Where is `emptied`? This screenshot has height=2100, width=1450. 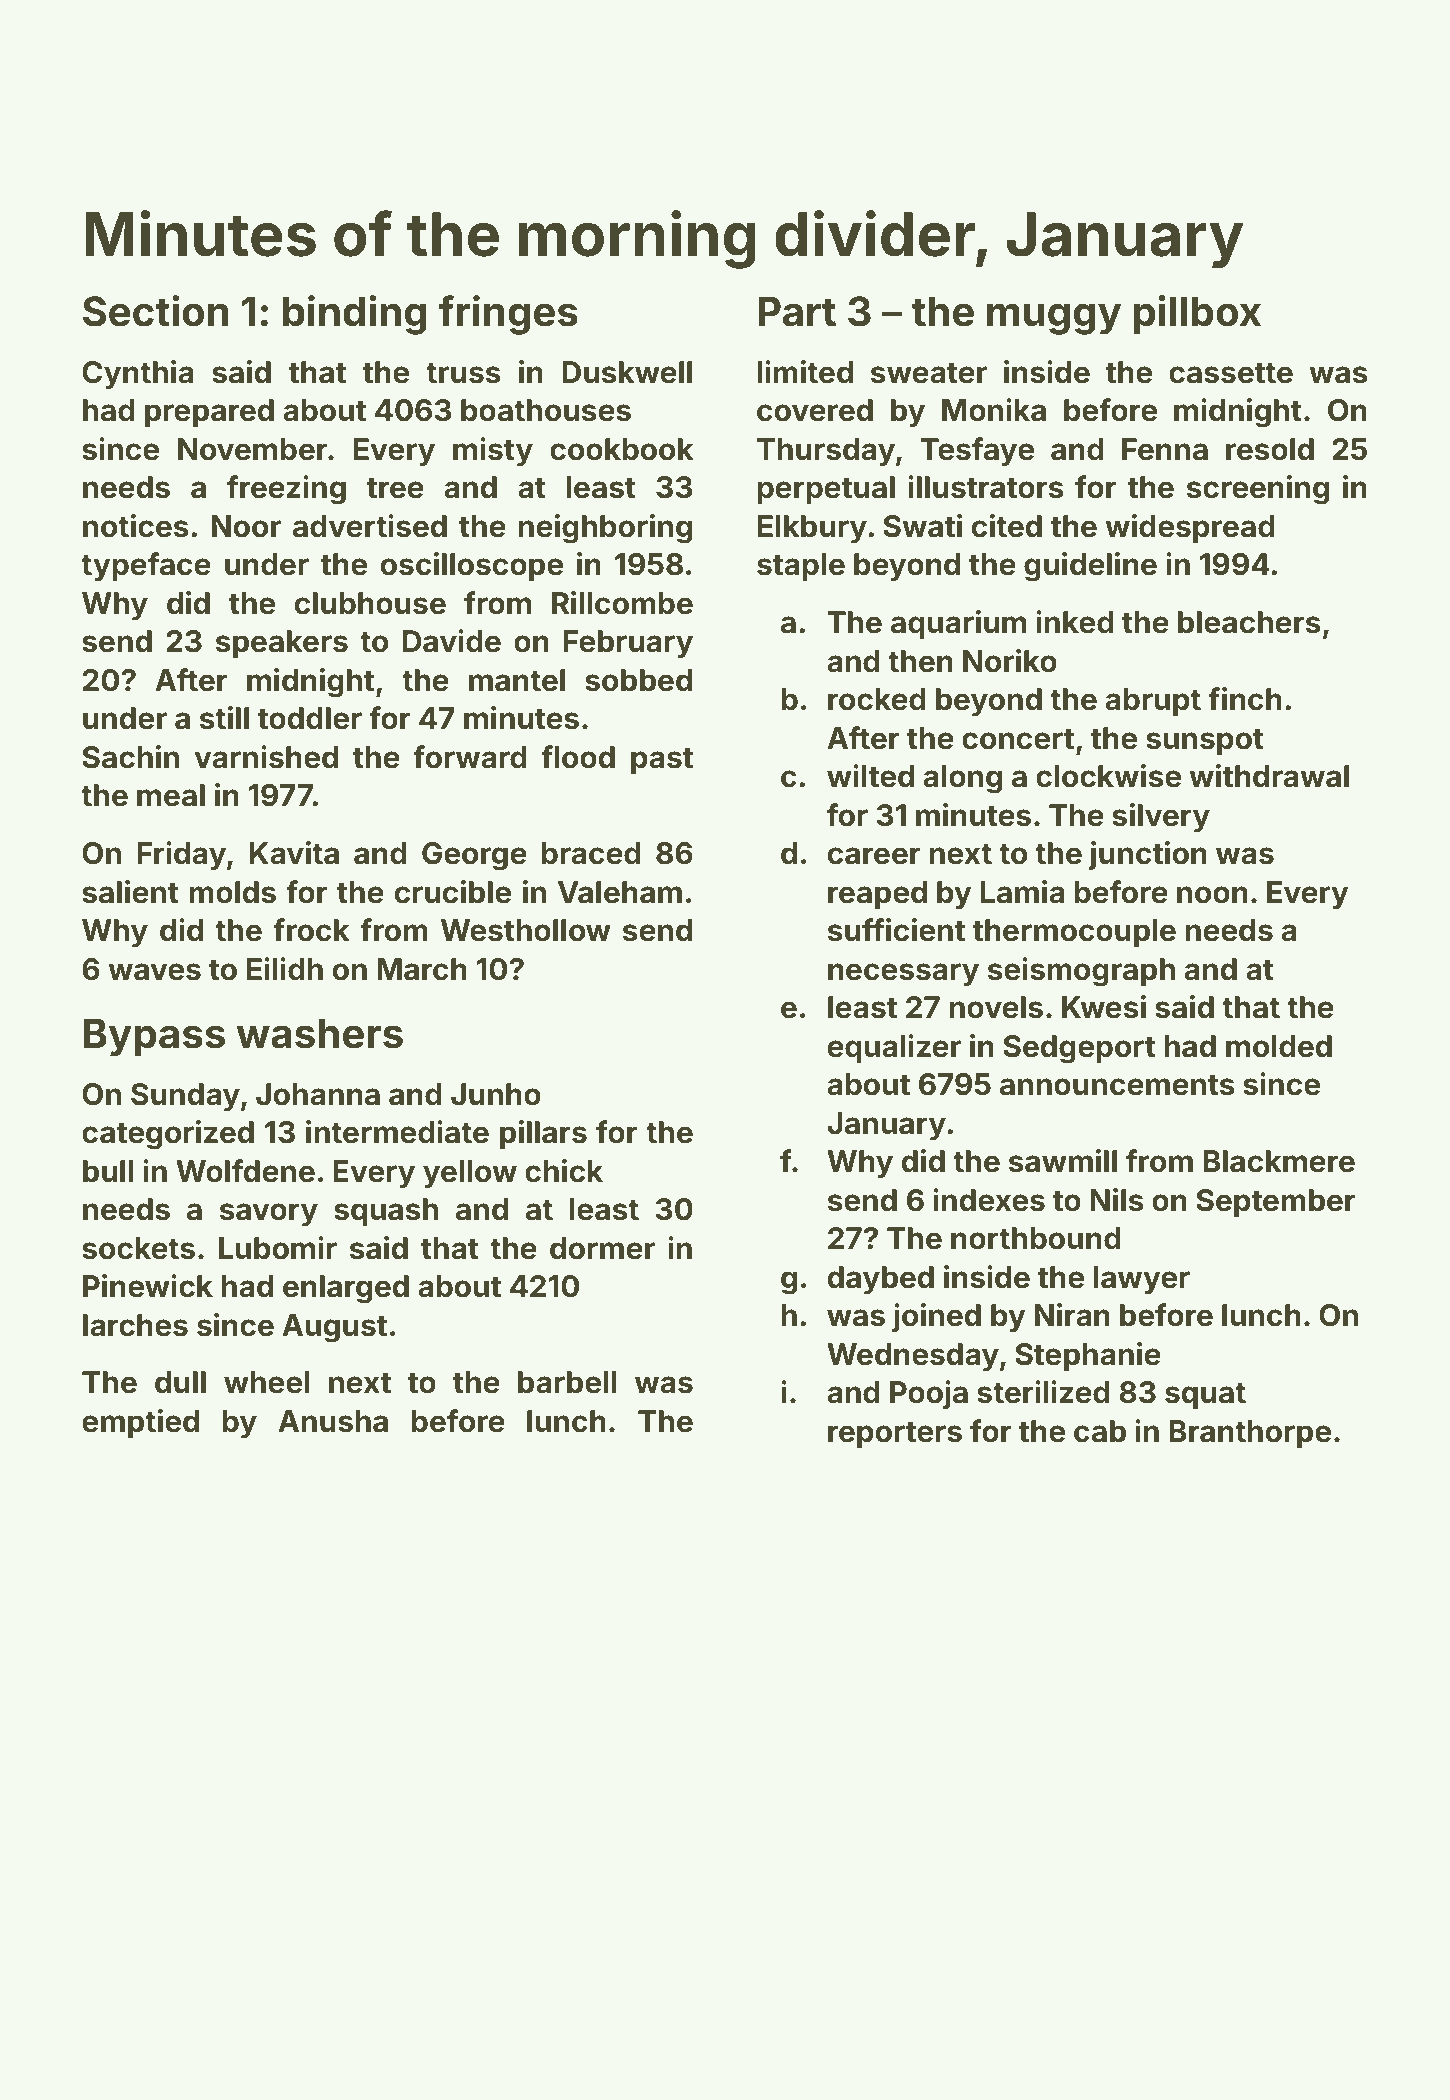 emptied is located at coordinates (140, 1423).
